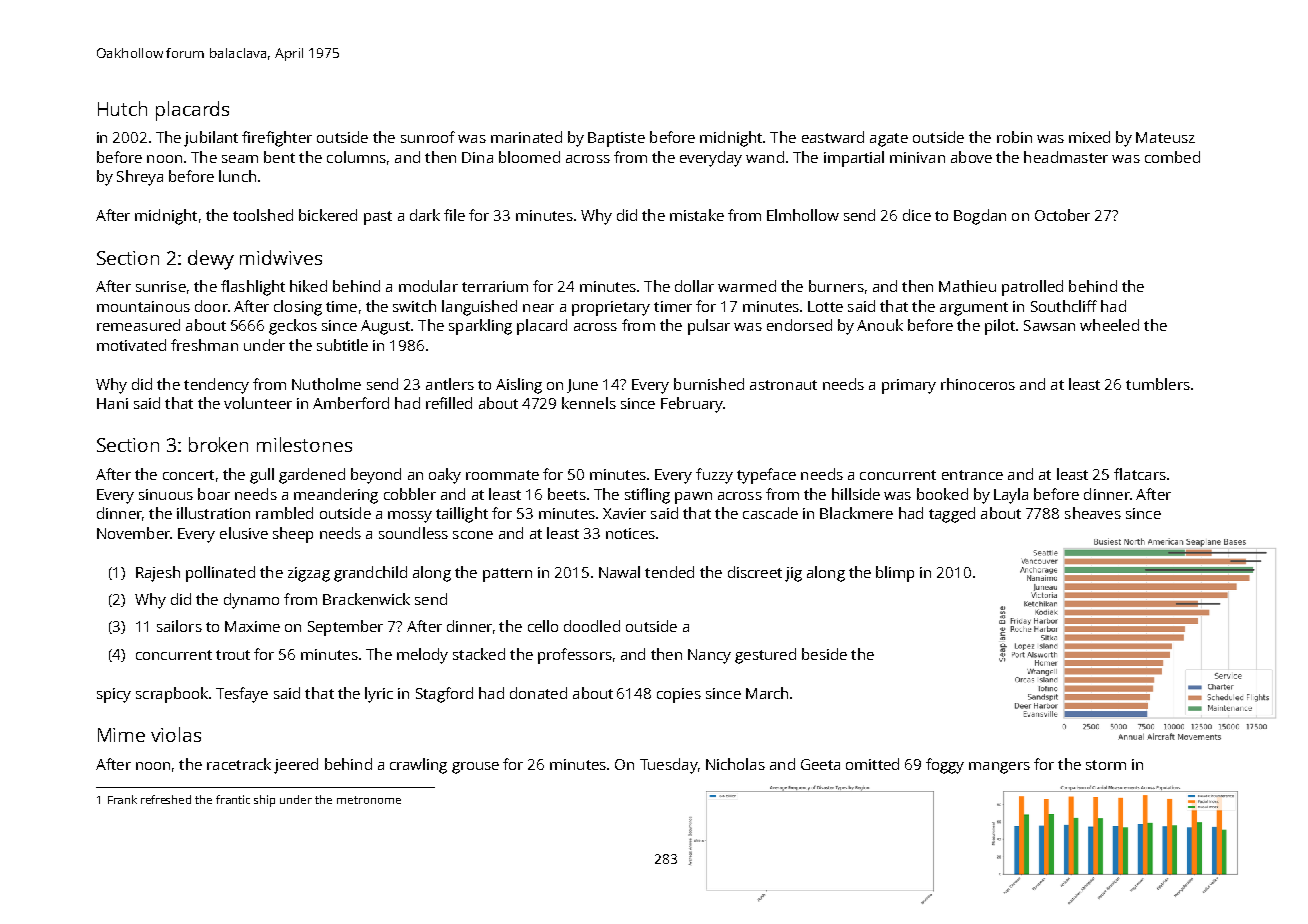 The image size is (1308, 924). Describe the element at coordinates (833, 137) in the screenshot. I see `eastward` at that location.
